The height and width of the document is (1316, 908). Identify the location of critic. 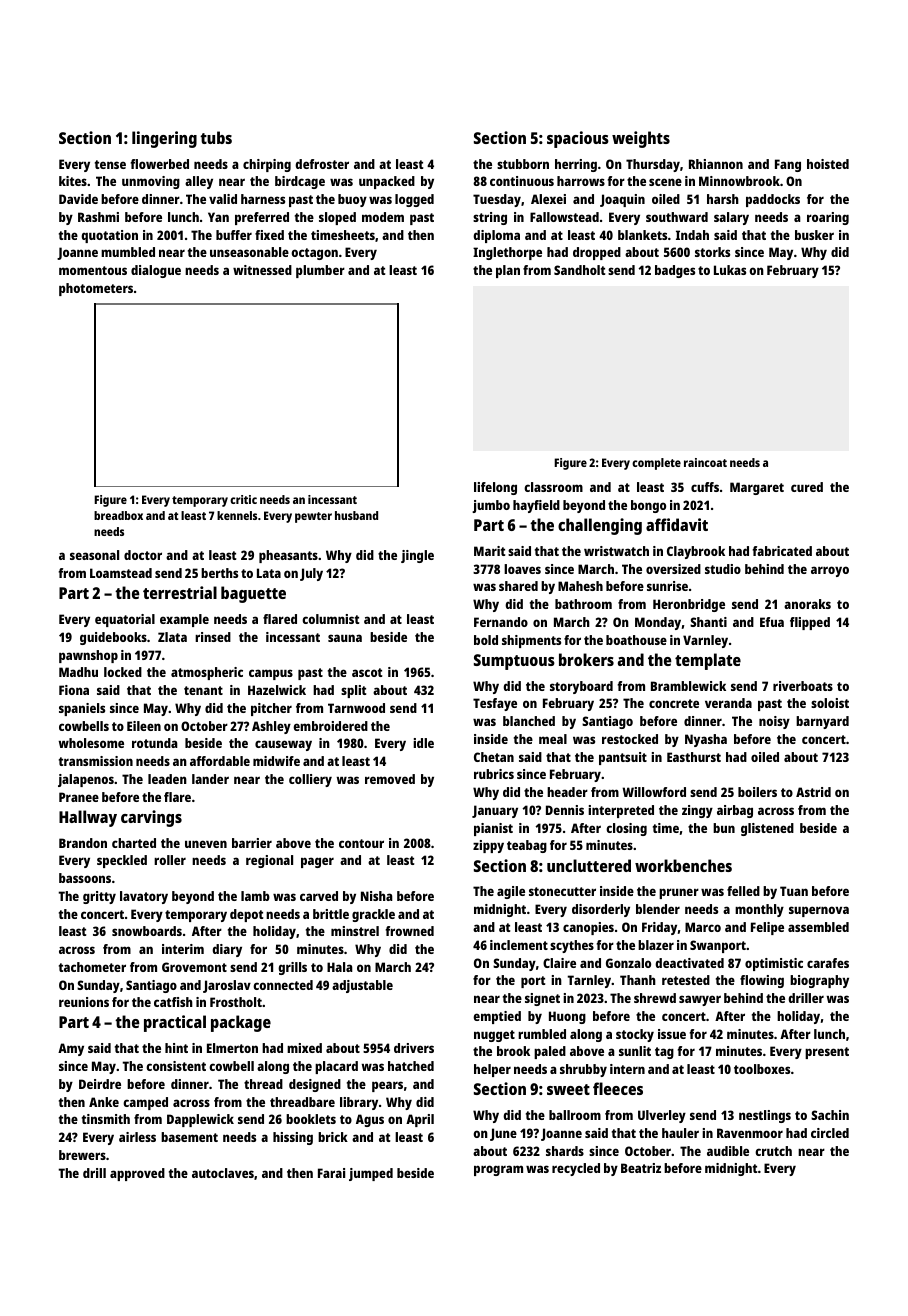
(243, 499).
